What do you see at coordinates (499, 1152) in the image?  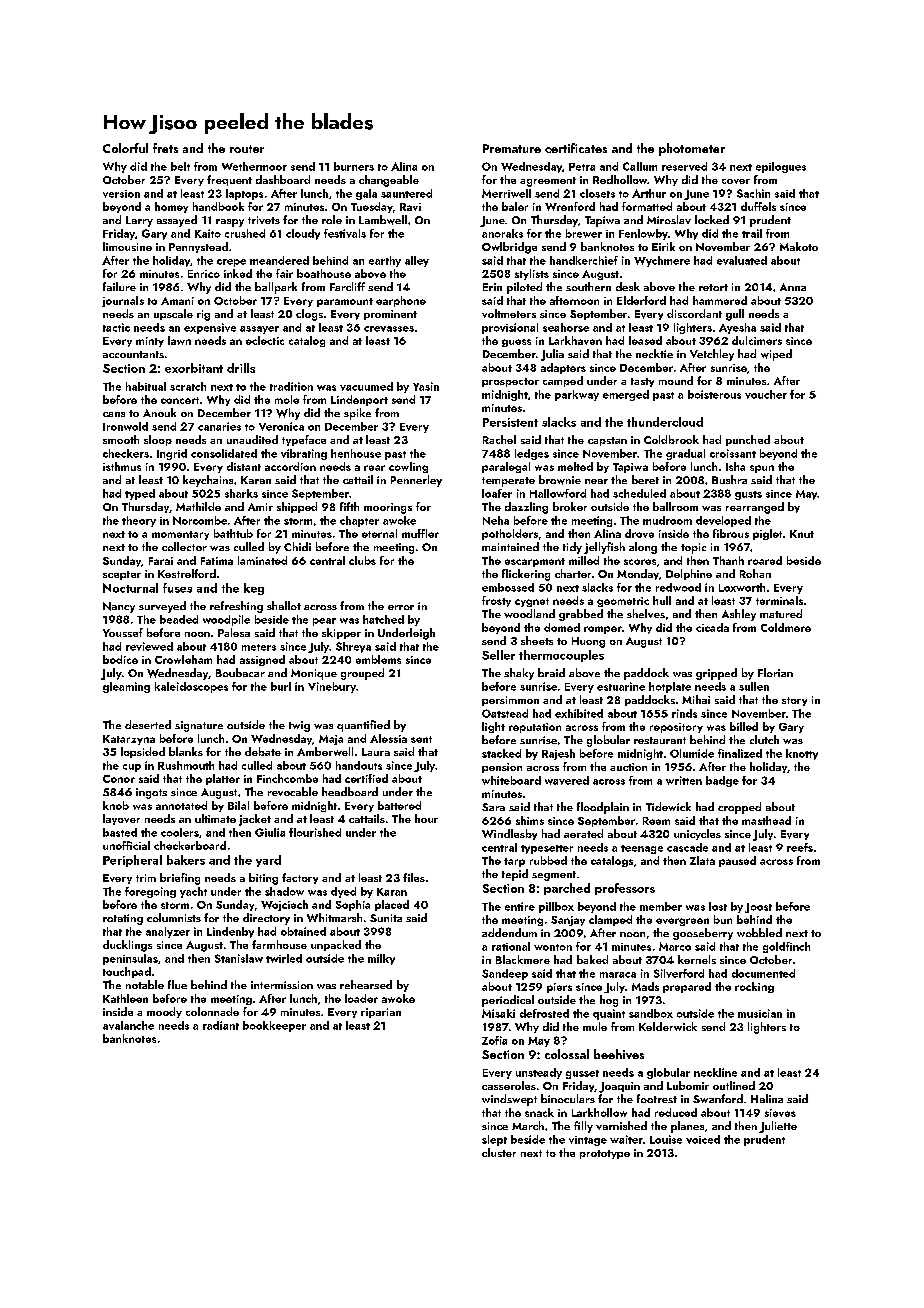 I see `cluster` at bounding box center [499, 1152].
